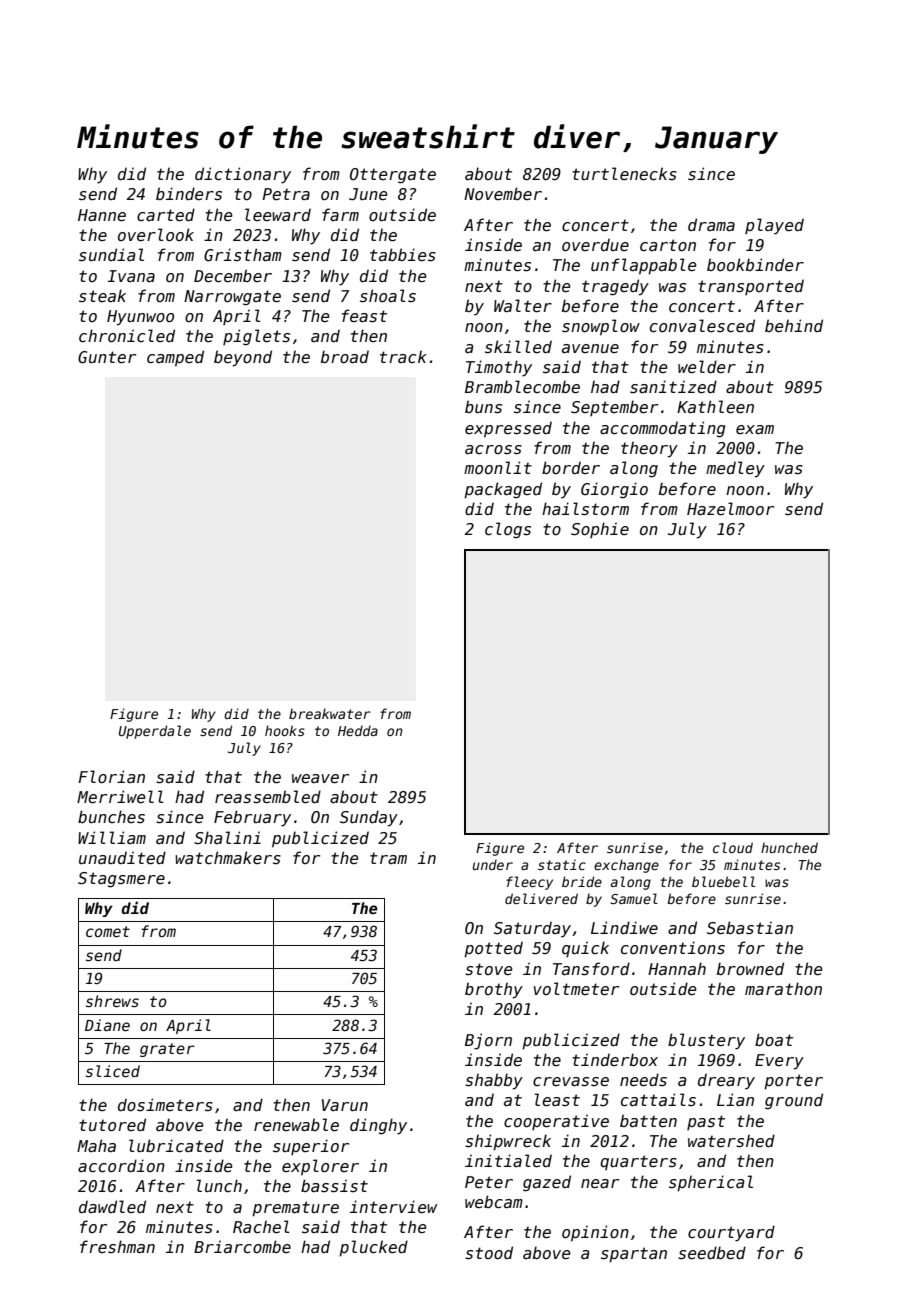 The height and width of the document is (1316, 908). Describe the element at coordinates (489, 1253) in the document. I see `stood` at that location.
